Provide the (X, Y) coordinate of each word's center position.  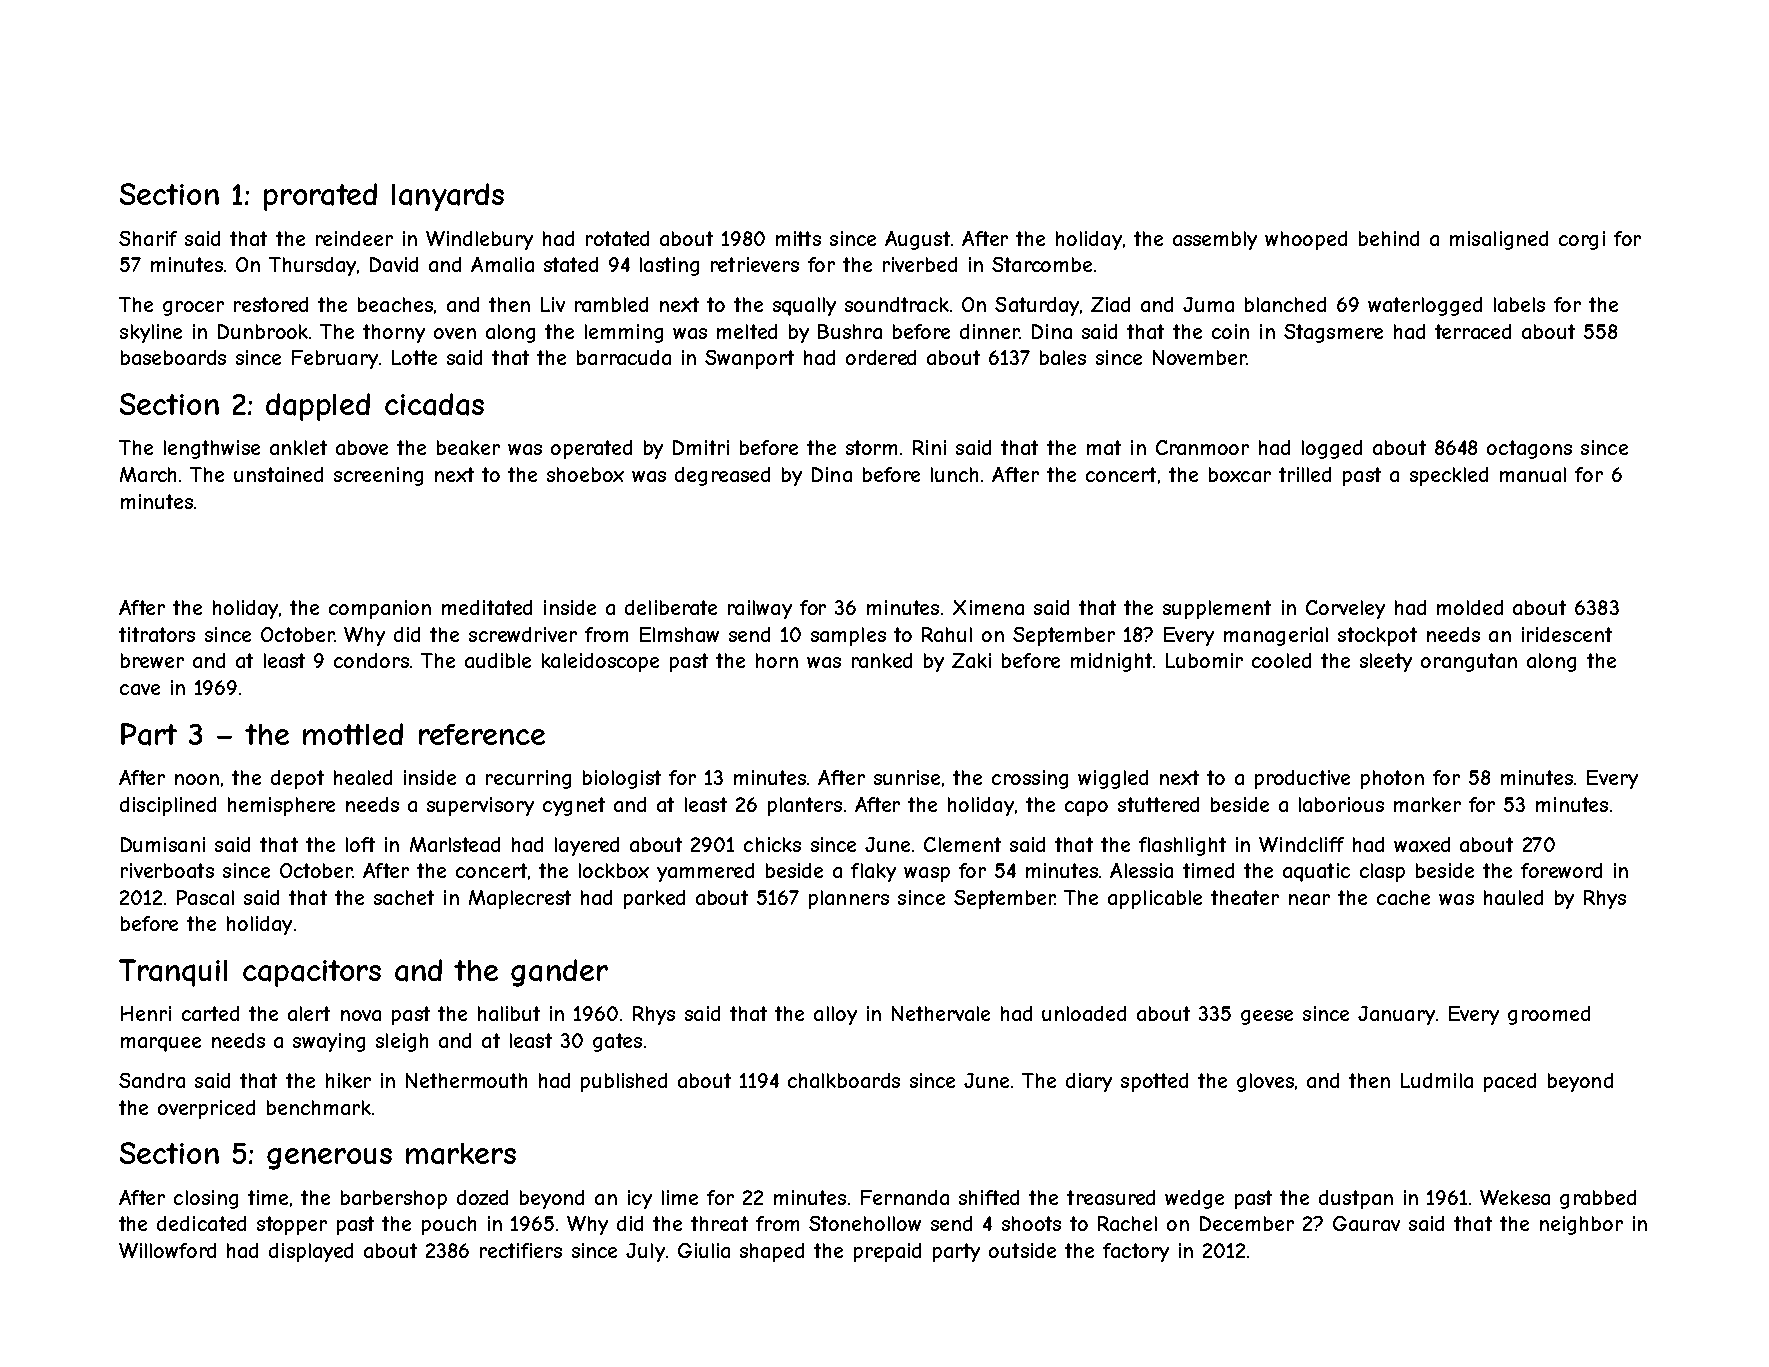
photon (1392, 779)
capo (1086, 808)
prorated (320, 197)
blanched (1285, 304)
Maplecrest (520, 899)
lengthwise (212, 449)
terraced (1473, 331)
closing (206, 1199)
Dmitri (701, 447)
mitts (798, 238)
